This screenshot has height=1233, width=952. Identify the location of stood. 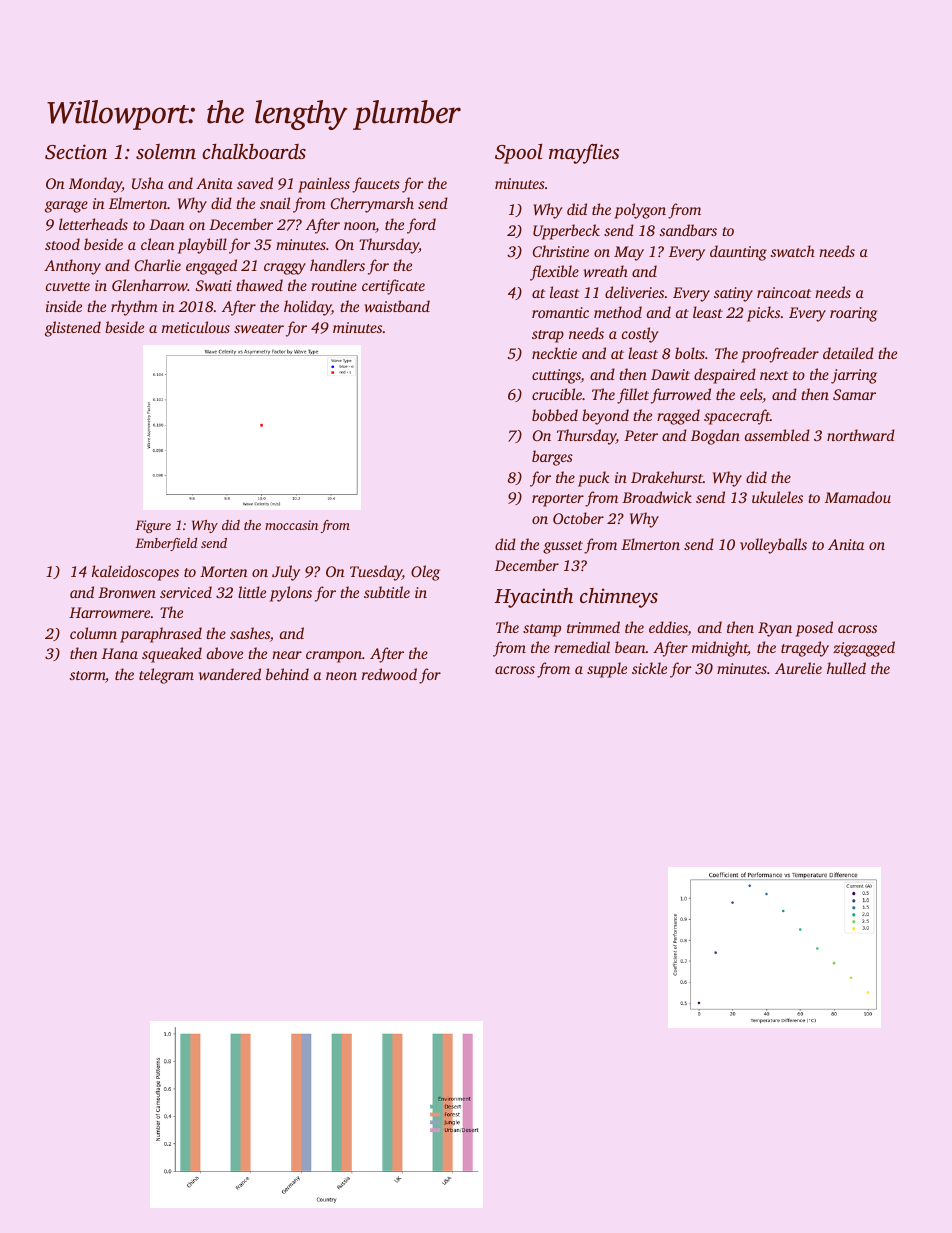
(62, 244).
